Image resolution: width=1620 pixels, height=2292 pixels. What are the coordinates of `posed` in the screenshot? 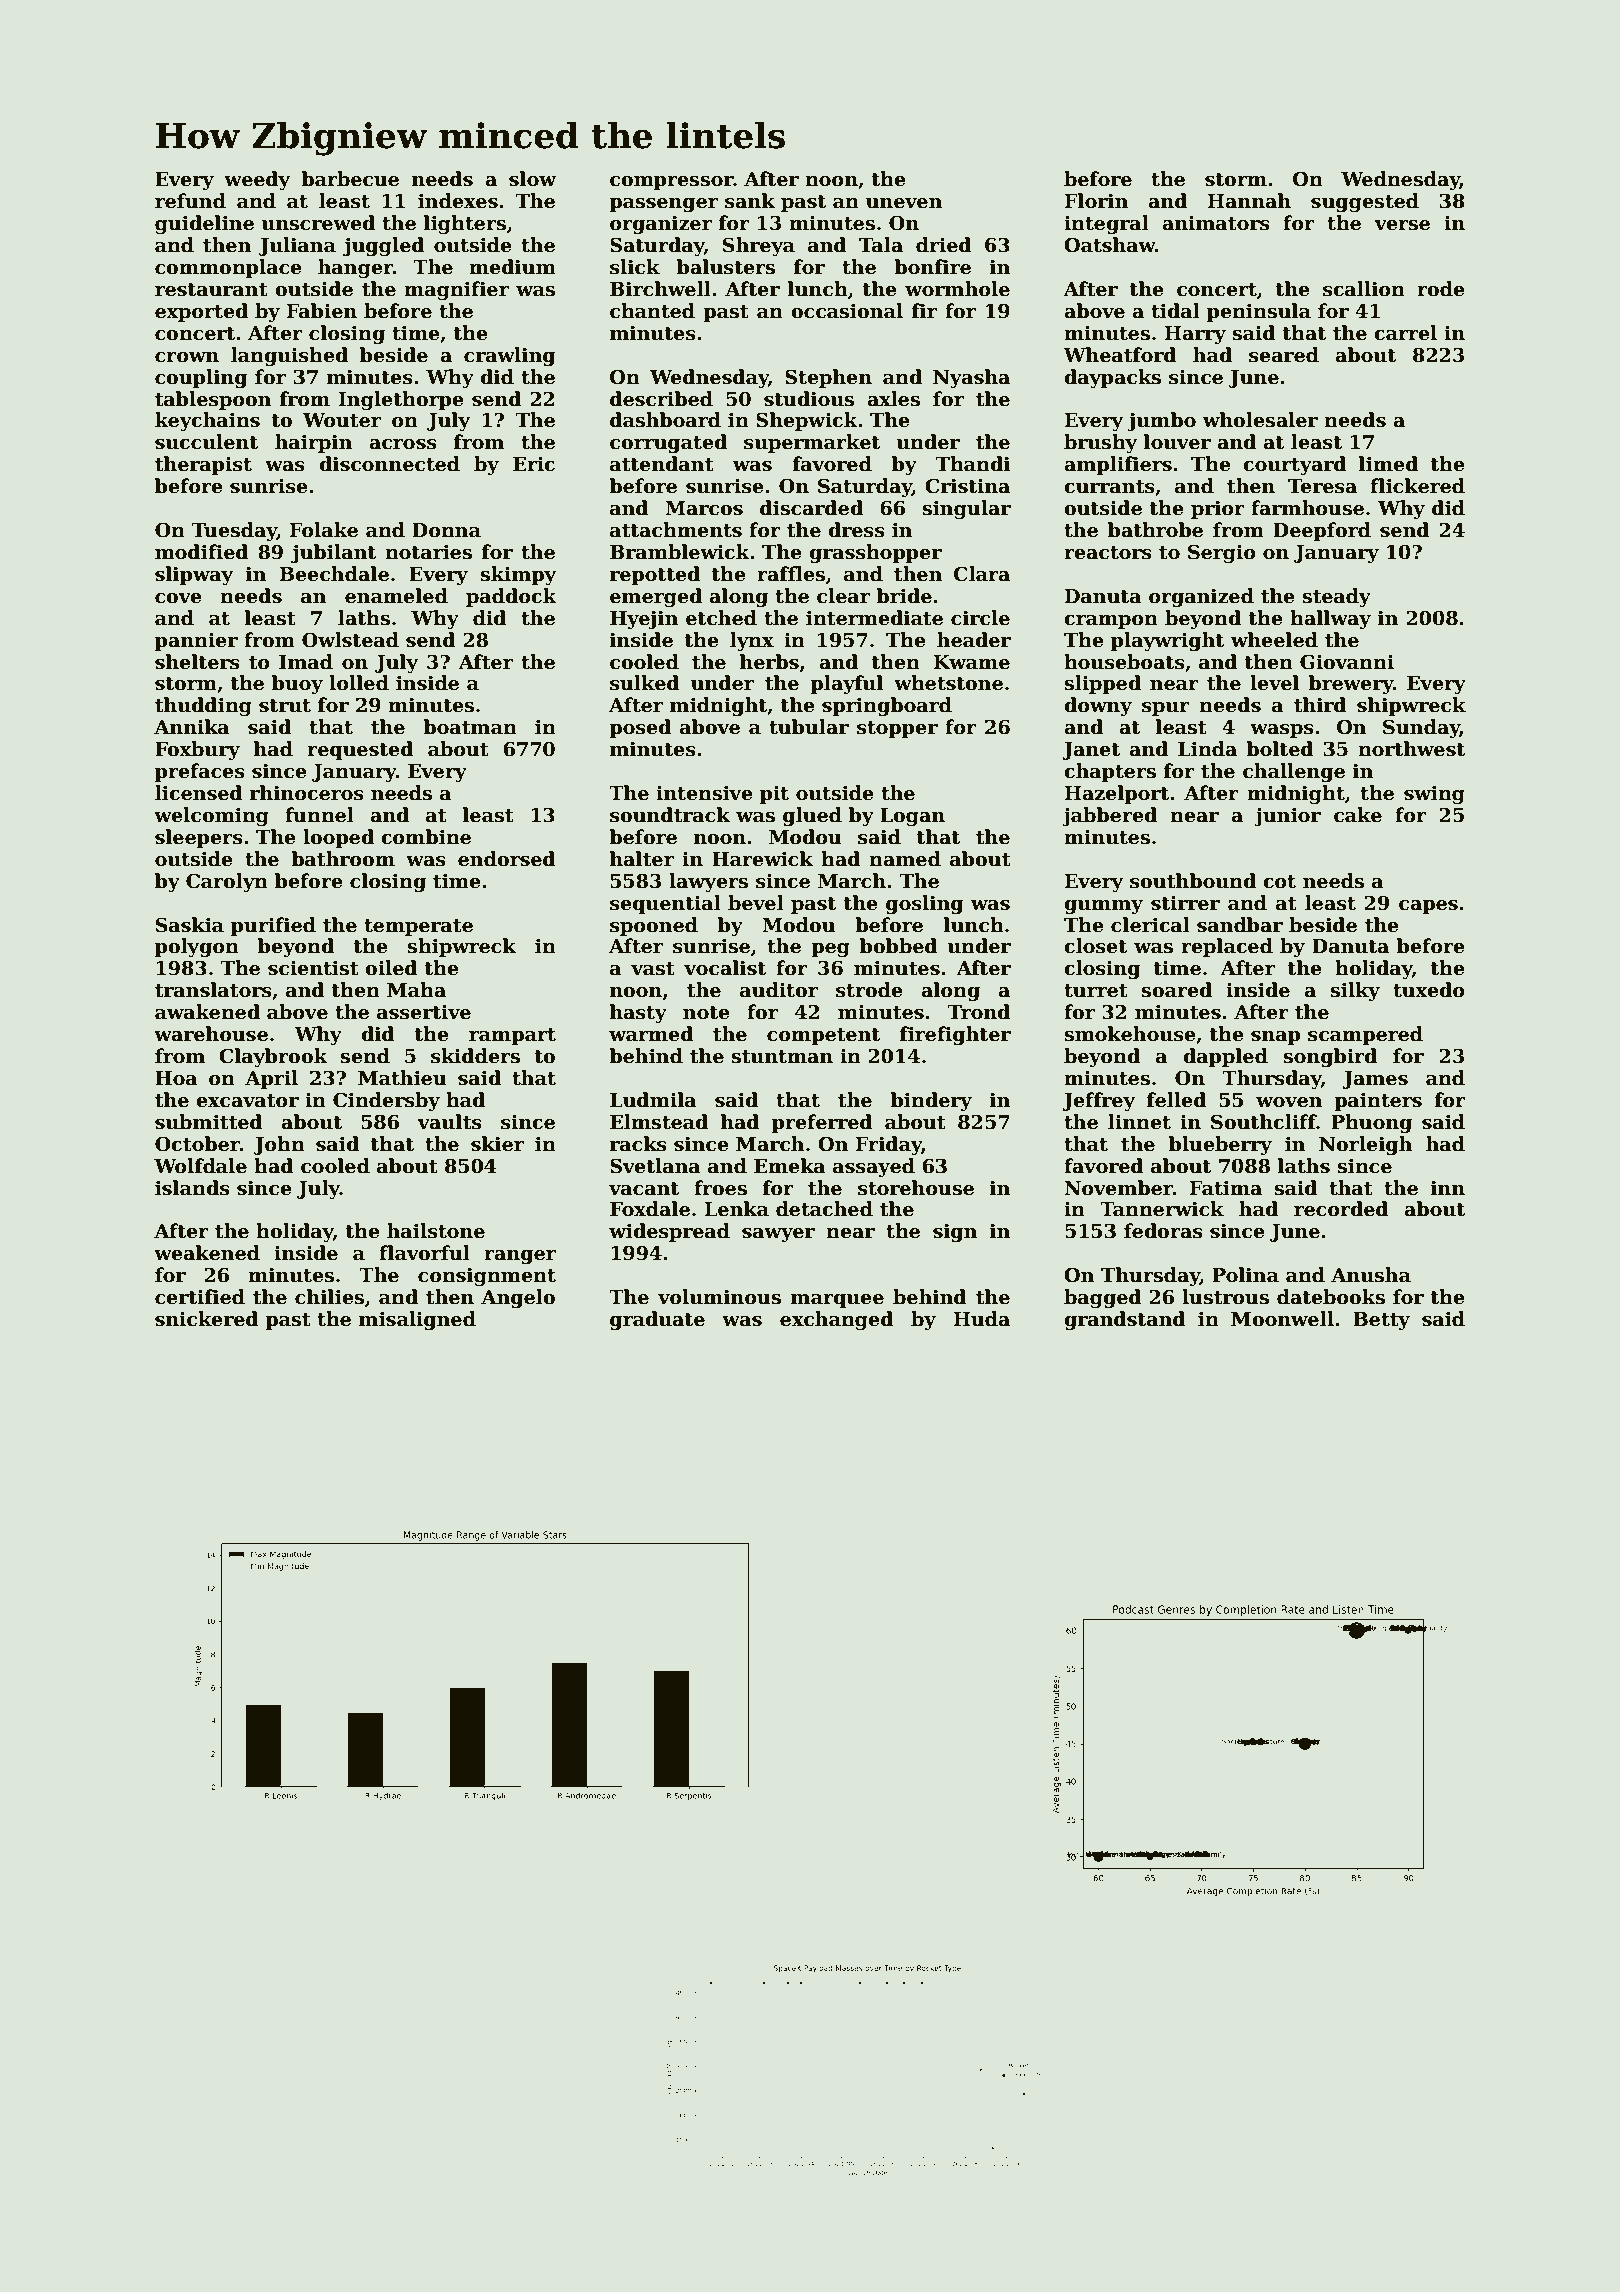 It's located at (640, 728).
